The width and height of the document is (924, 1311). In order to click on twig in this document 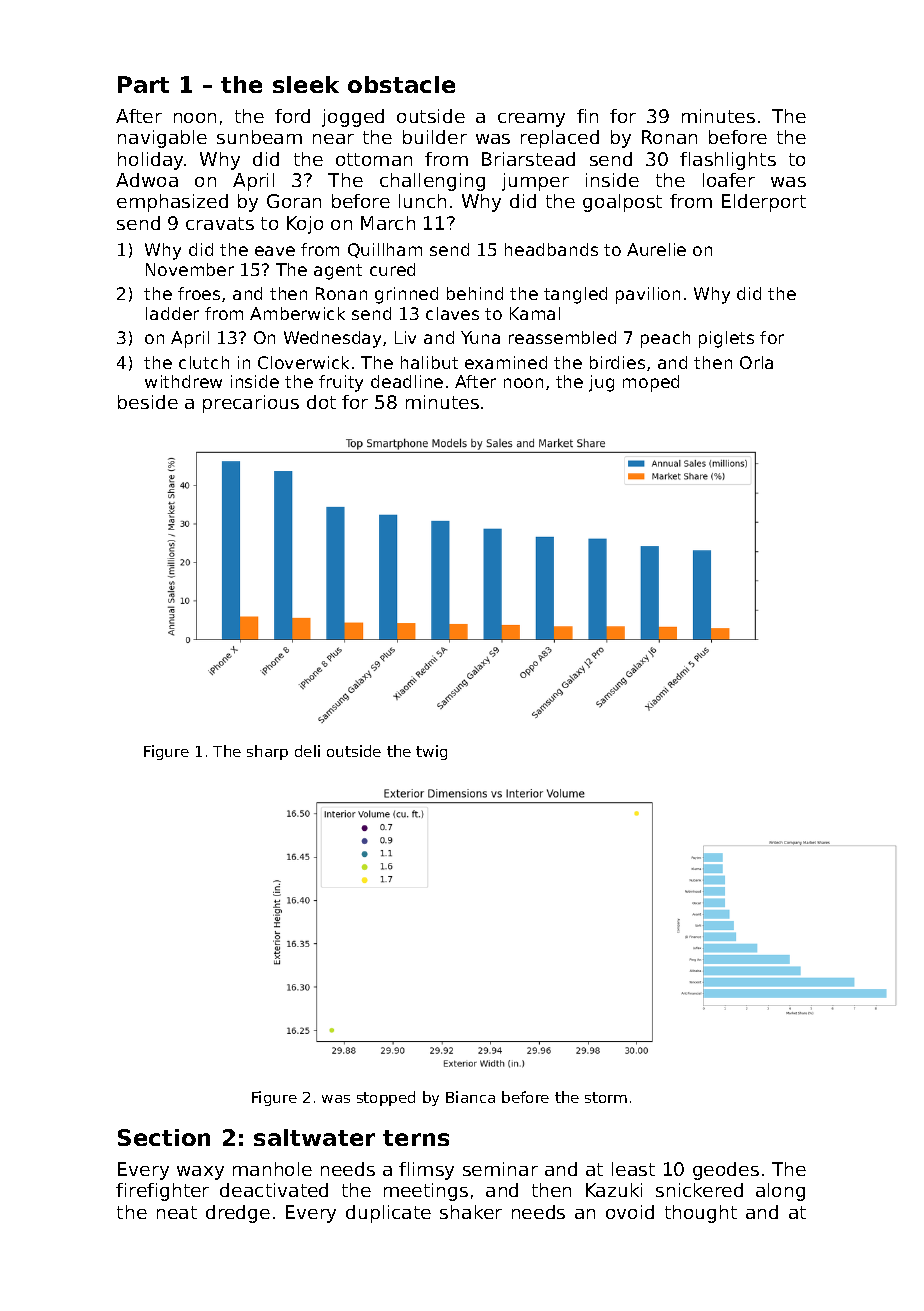, I will do `click(431, 752)`.
